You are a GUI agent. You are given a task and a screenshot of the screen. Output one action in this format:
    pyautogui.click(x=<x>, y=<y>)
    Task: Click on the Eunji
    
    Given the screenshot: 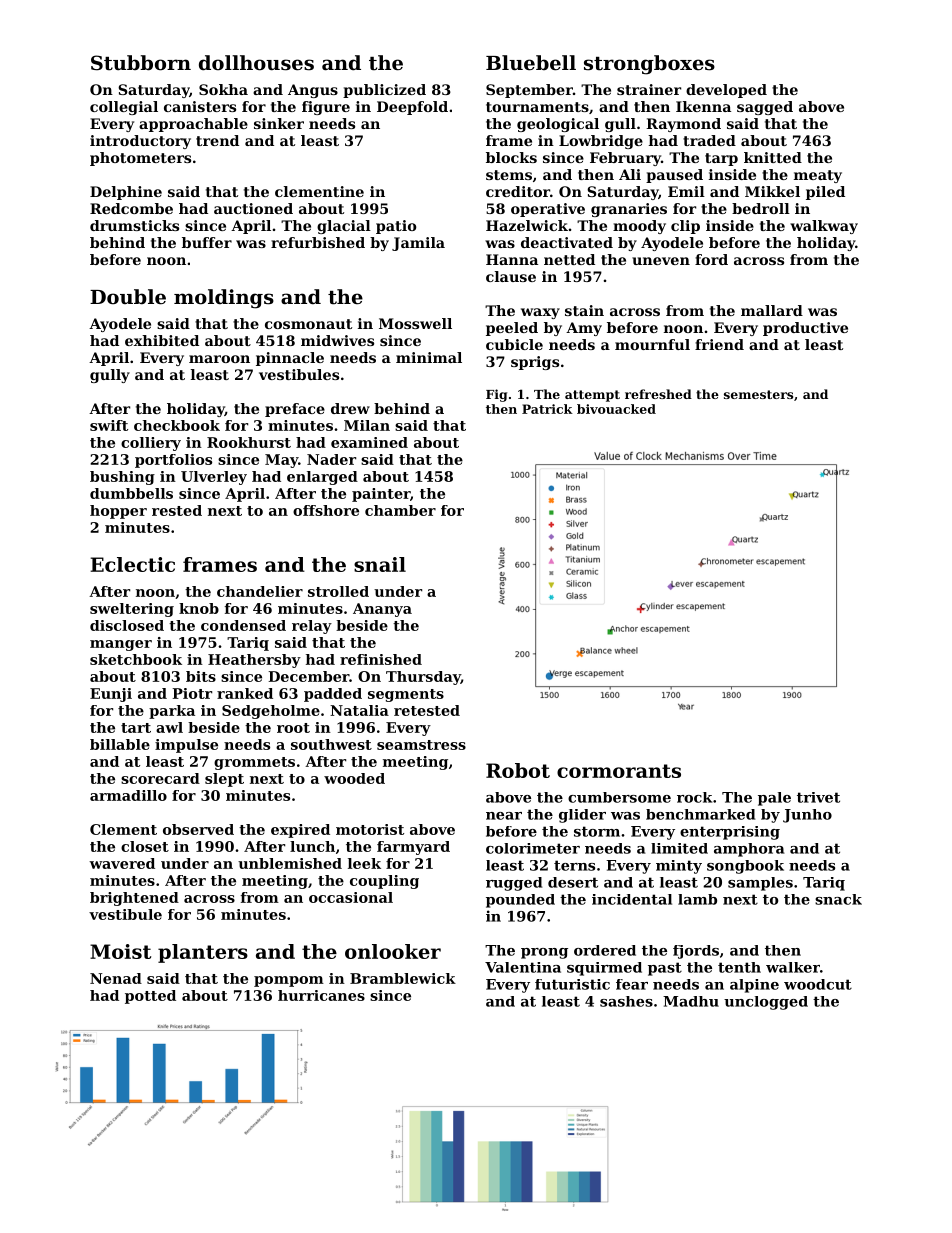 What is the action you would take?
    pyautogui.click(x=111, y=695)
